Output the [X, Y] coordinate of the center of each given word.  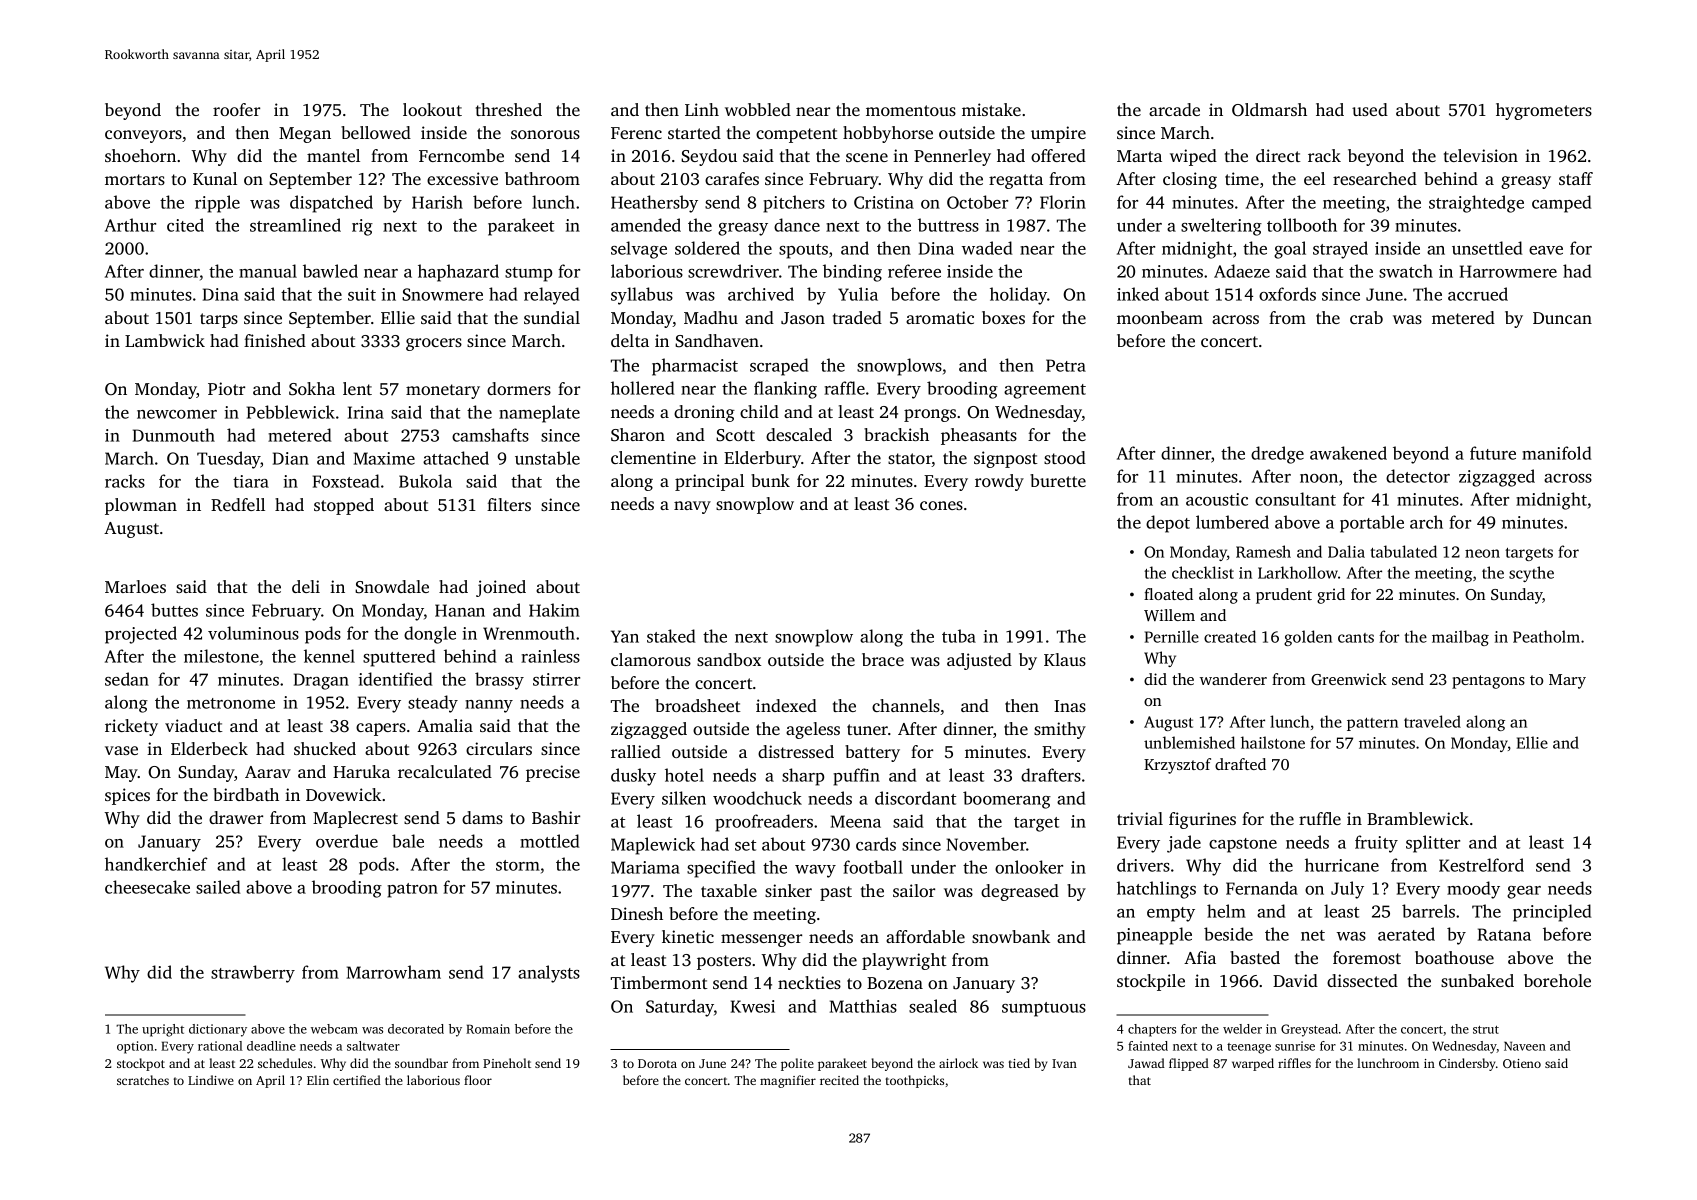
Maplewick [653, 846]
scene [867, 157]
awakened [1348, 453]
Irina [366, 412]
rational [220, 1046]
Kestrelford [1481, 865]
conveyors [143, 136]
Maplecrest [355, 819]
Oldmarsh [1269, 110]
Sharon [638, 435]
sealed [933, 1006]
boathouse [1454, 957]
